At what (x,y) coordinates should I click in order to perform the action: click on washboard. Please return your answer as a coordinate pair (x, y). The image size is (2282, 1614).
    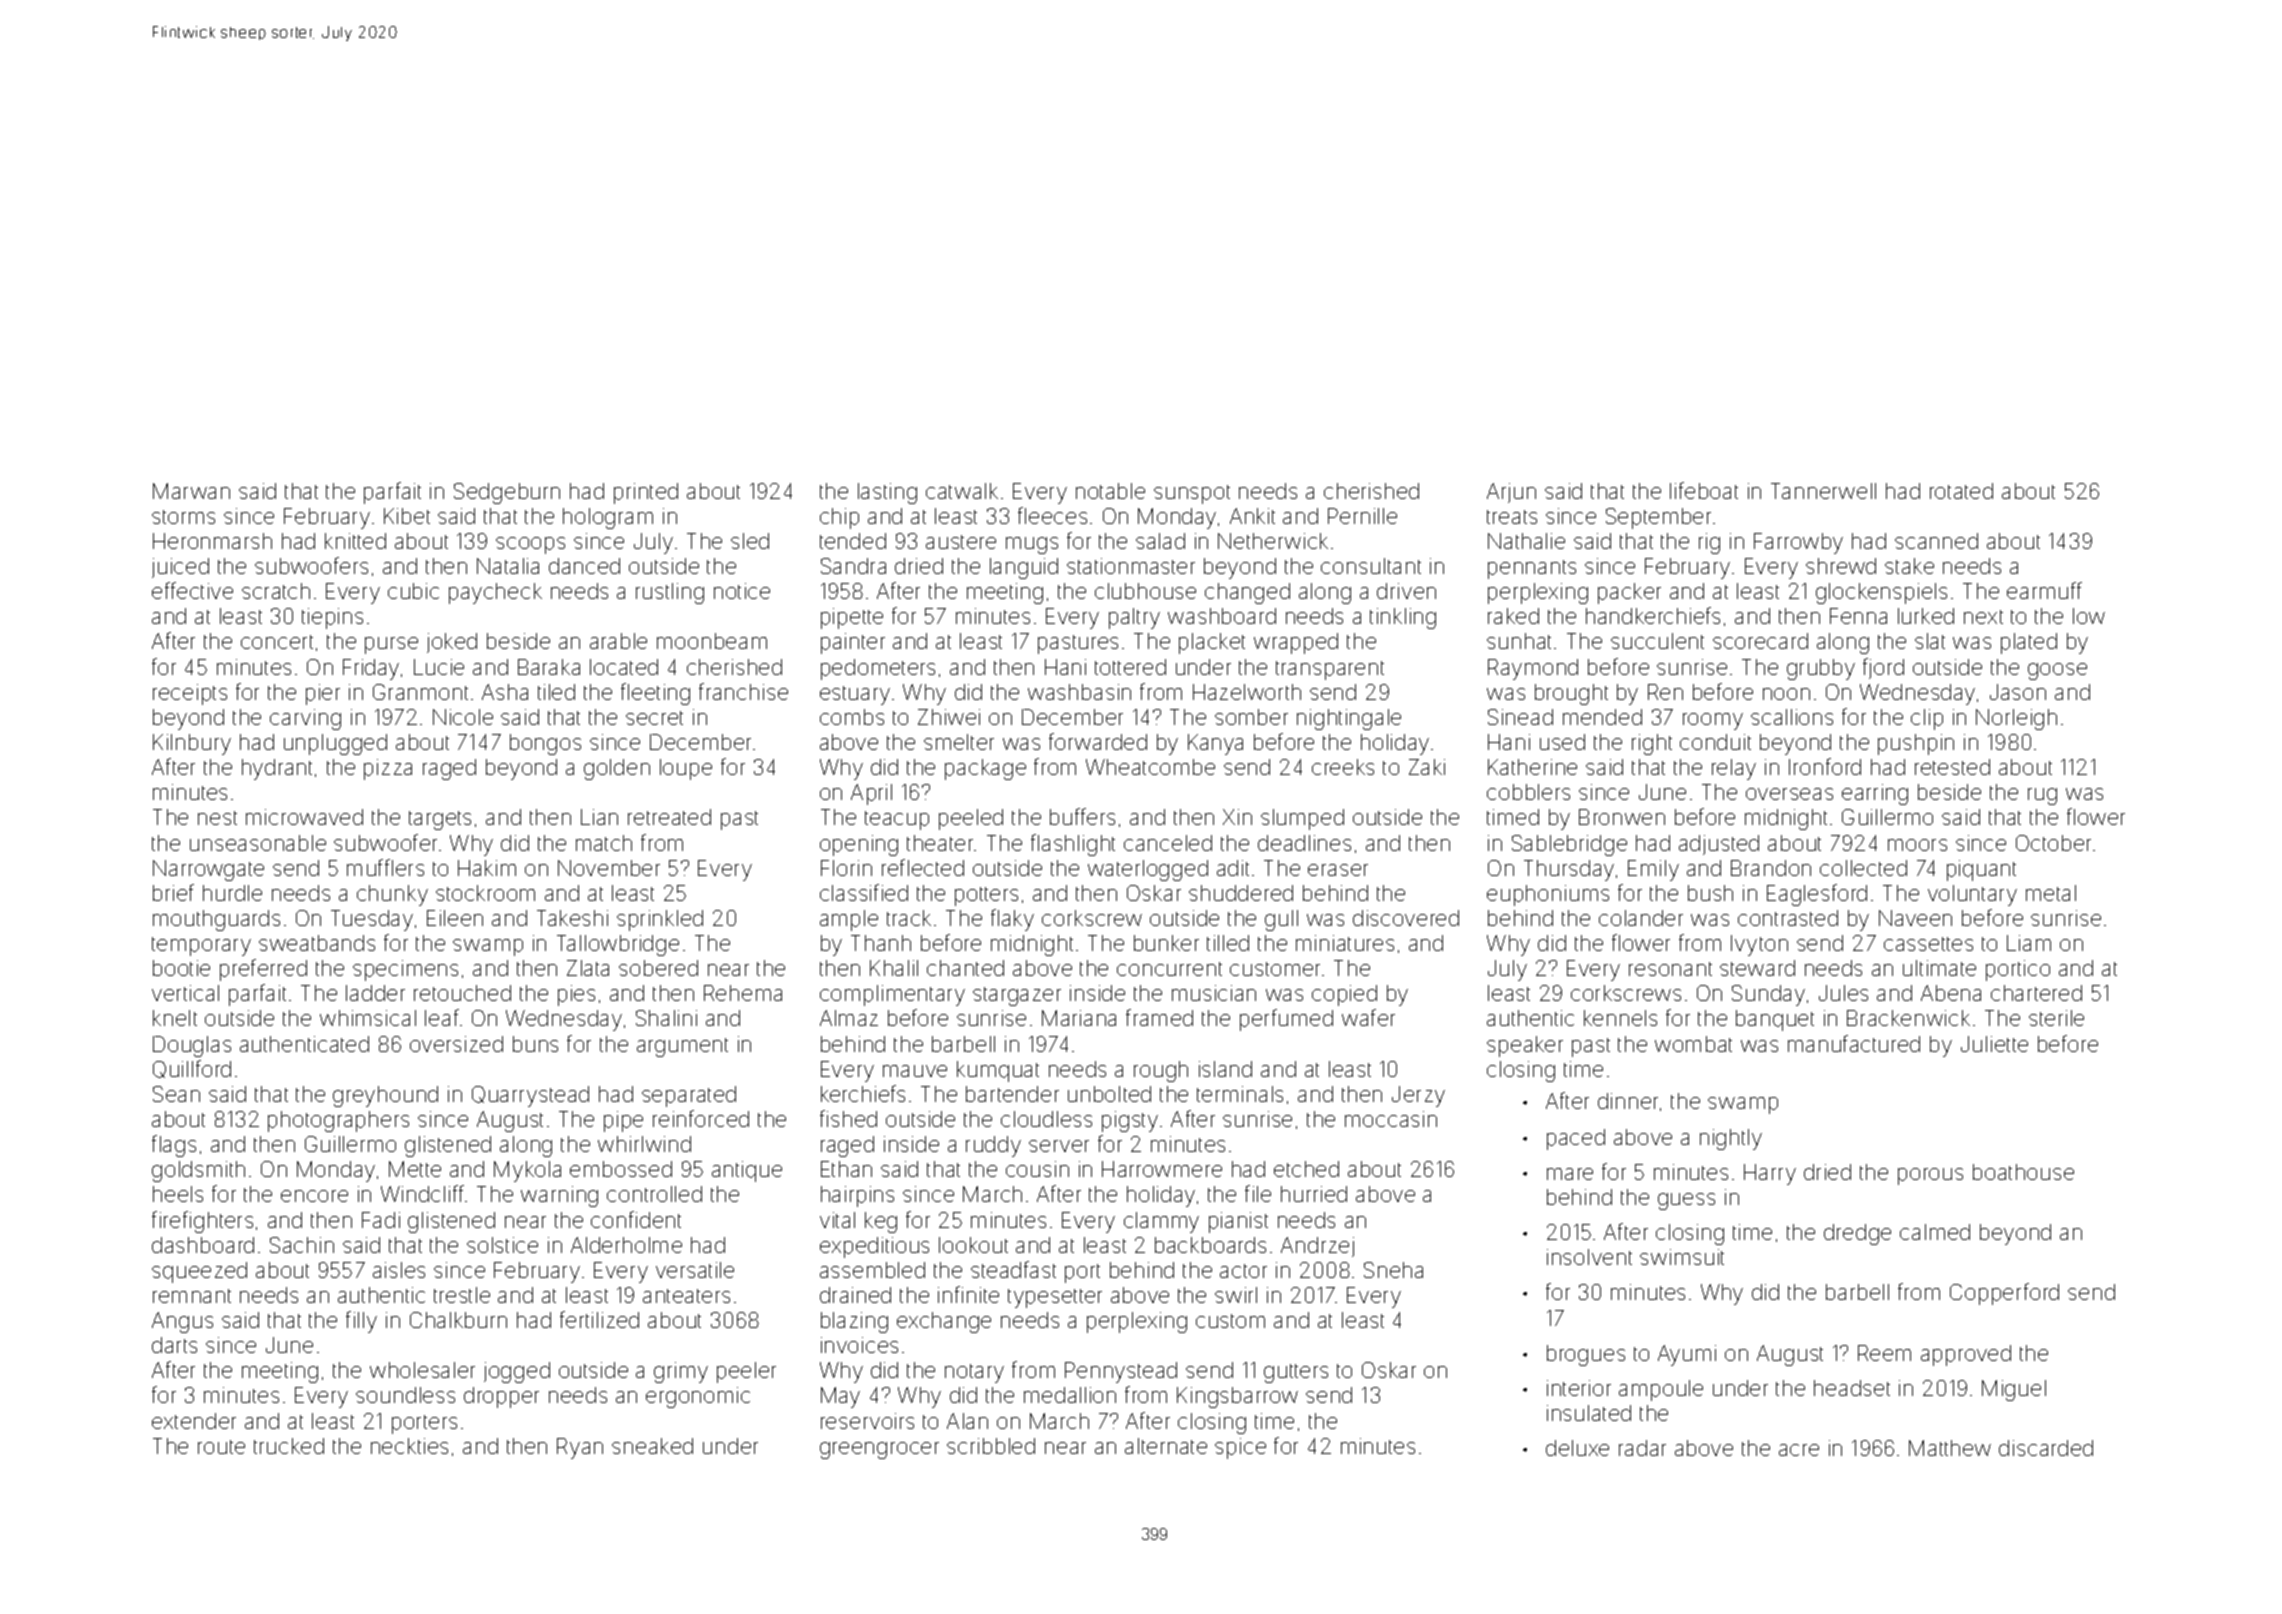
    Looking at the image, I should click on (1222, 616).
